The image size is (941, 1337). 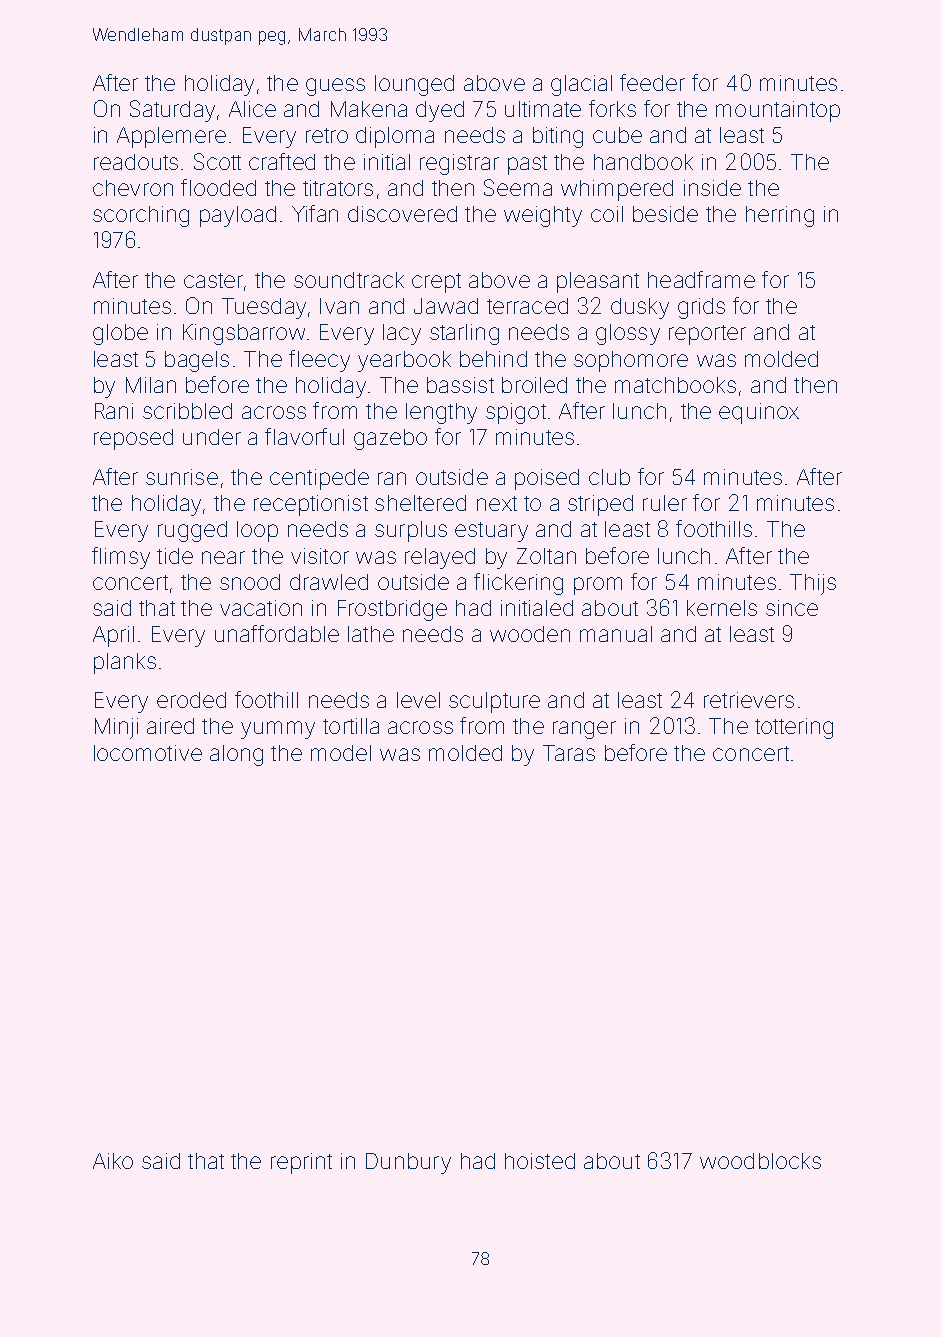 What do you see at coordinates (113, 1161) in the image?
I see `Aiko` at bounding box center [113, 1161].
